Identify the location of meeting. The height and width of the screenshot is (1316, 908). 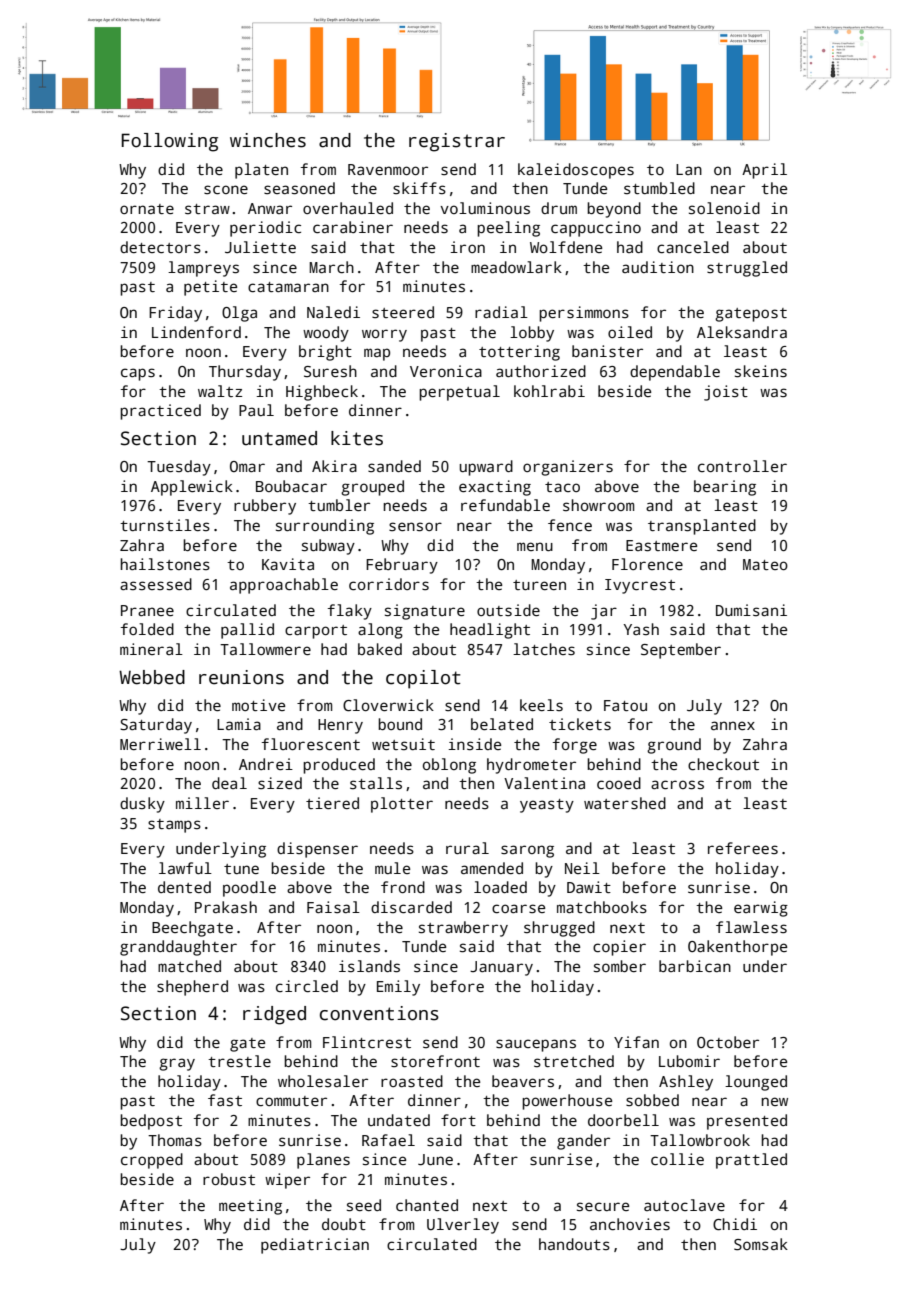
(250, 1207).
